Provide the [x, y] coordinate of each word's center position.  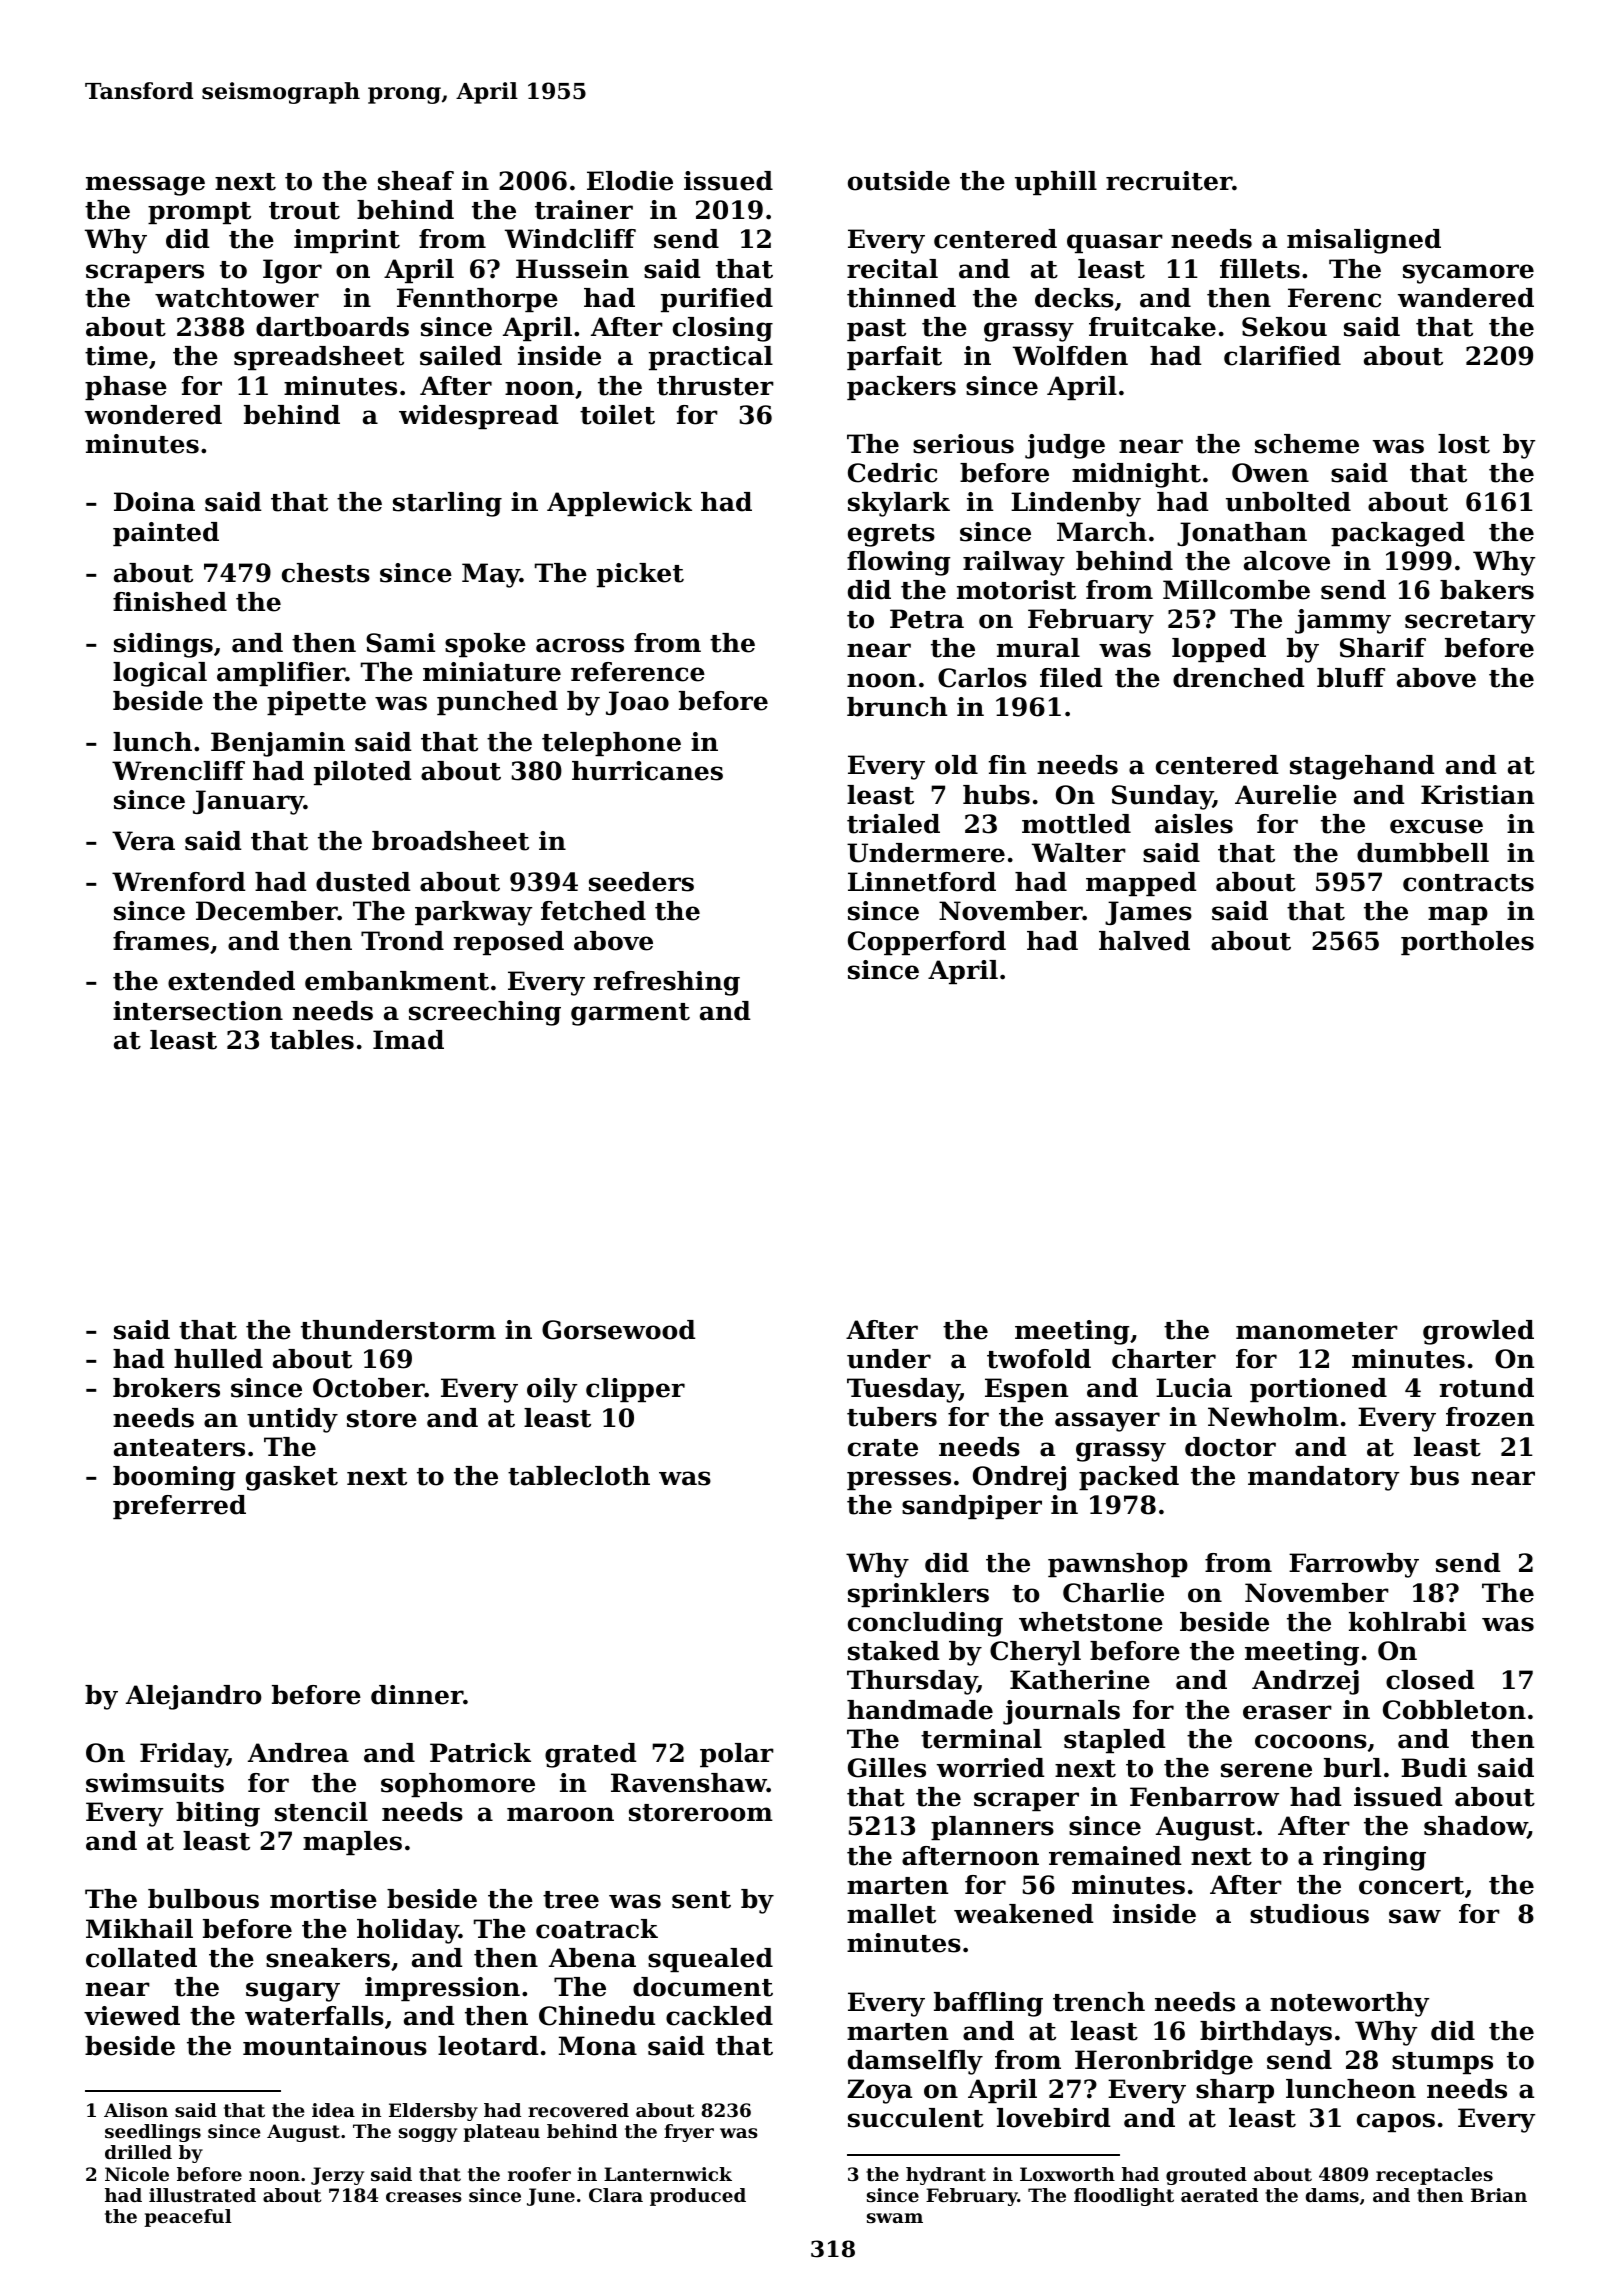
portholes [1467, 943]
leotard [488, 2046]
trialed [893, 824]
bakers [1487, 590]
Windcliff [570, 239]
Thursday [912, 1682]
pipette [316, 703]
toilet [617, 415]
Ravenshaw [689, 1783]
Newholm [1273, 1417]
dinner [417, 1695]
